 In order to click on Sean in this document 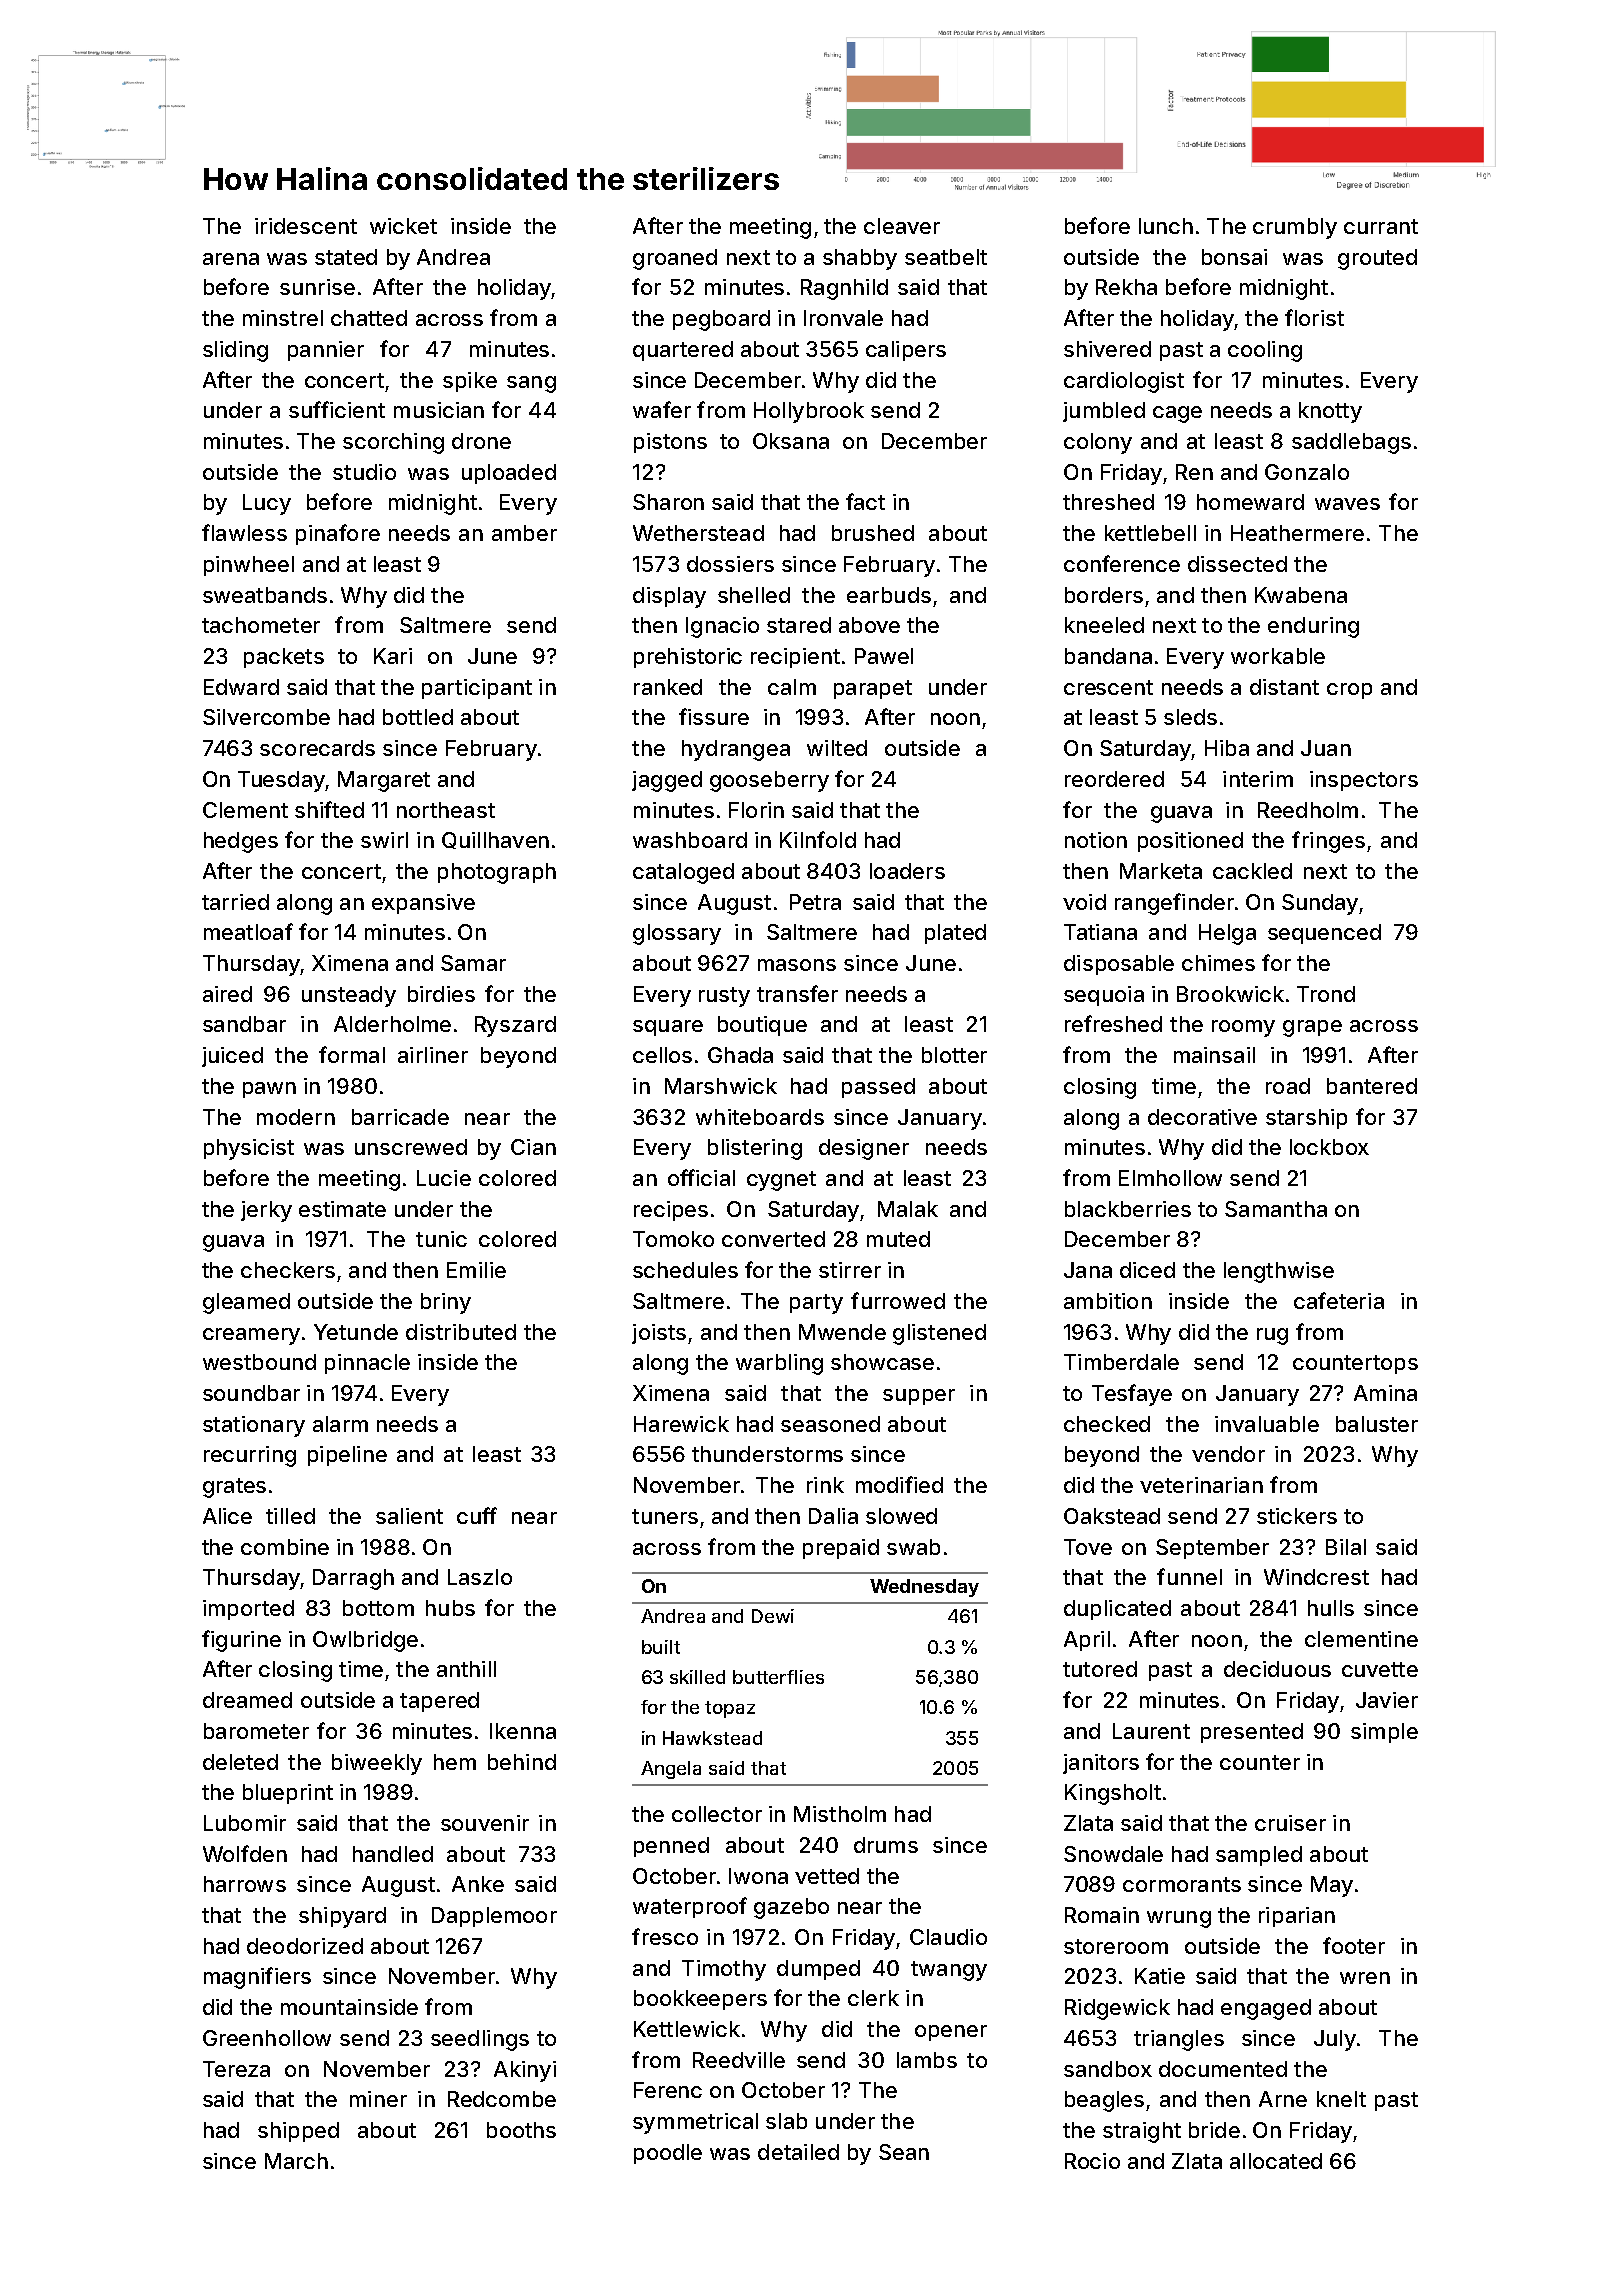, I will do `click(904, 2152)`.
